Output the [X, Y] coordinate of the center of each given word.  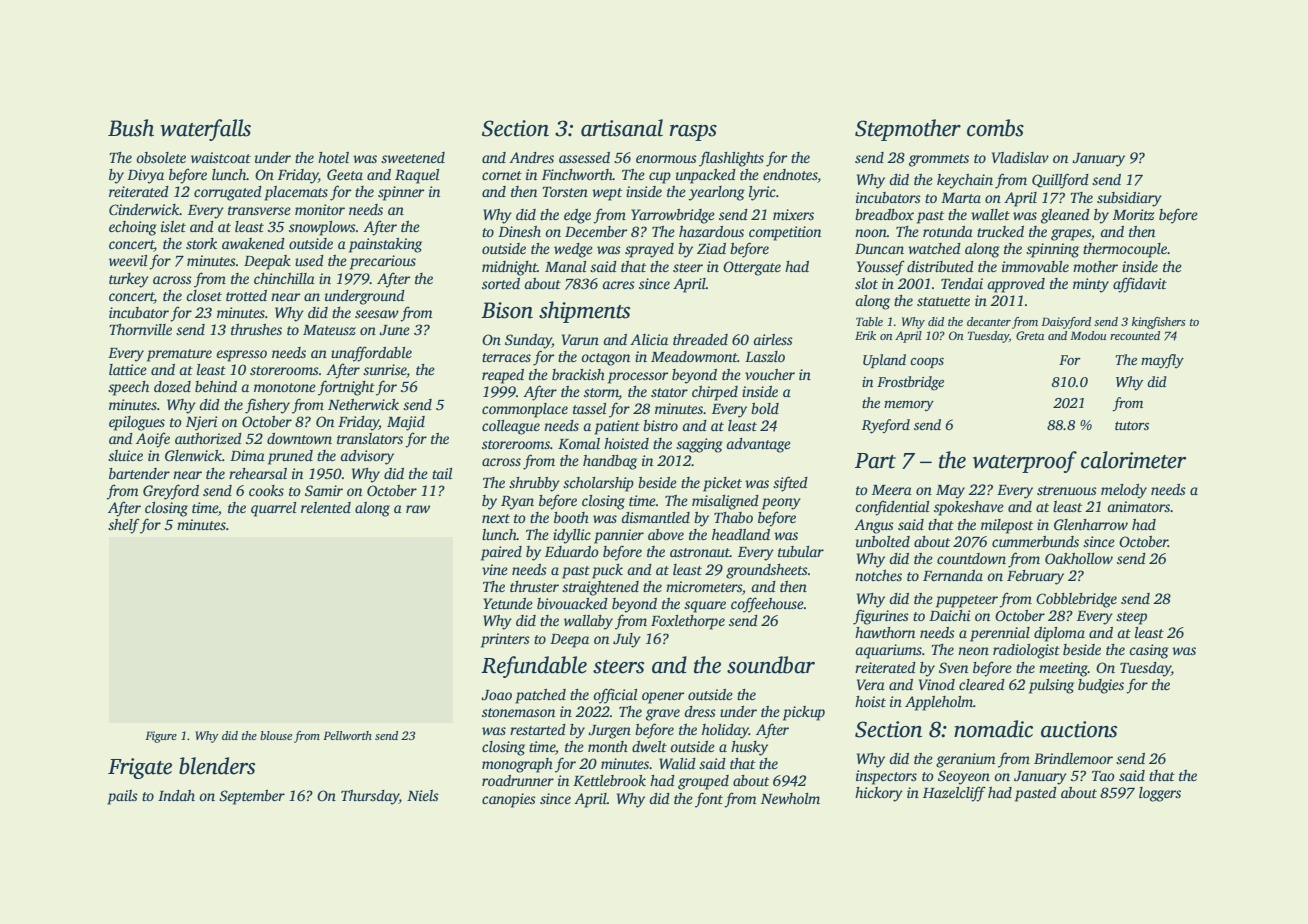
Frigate [140, 768]
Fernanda [953, 575]
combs [995, 128]
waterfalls [205, 130]
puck [607, 571]
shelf [124, 526]
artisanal [622, 128]
